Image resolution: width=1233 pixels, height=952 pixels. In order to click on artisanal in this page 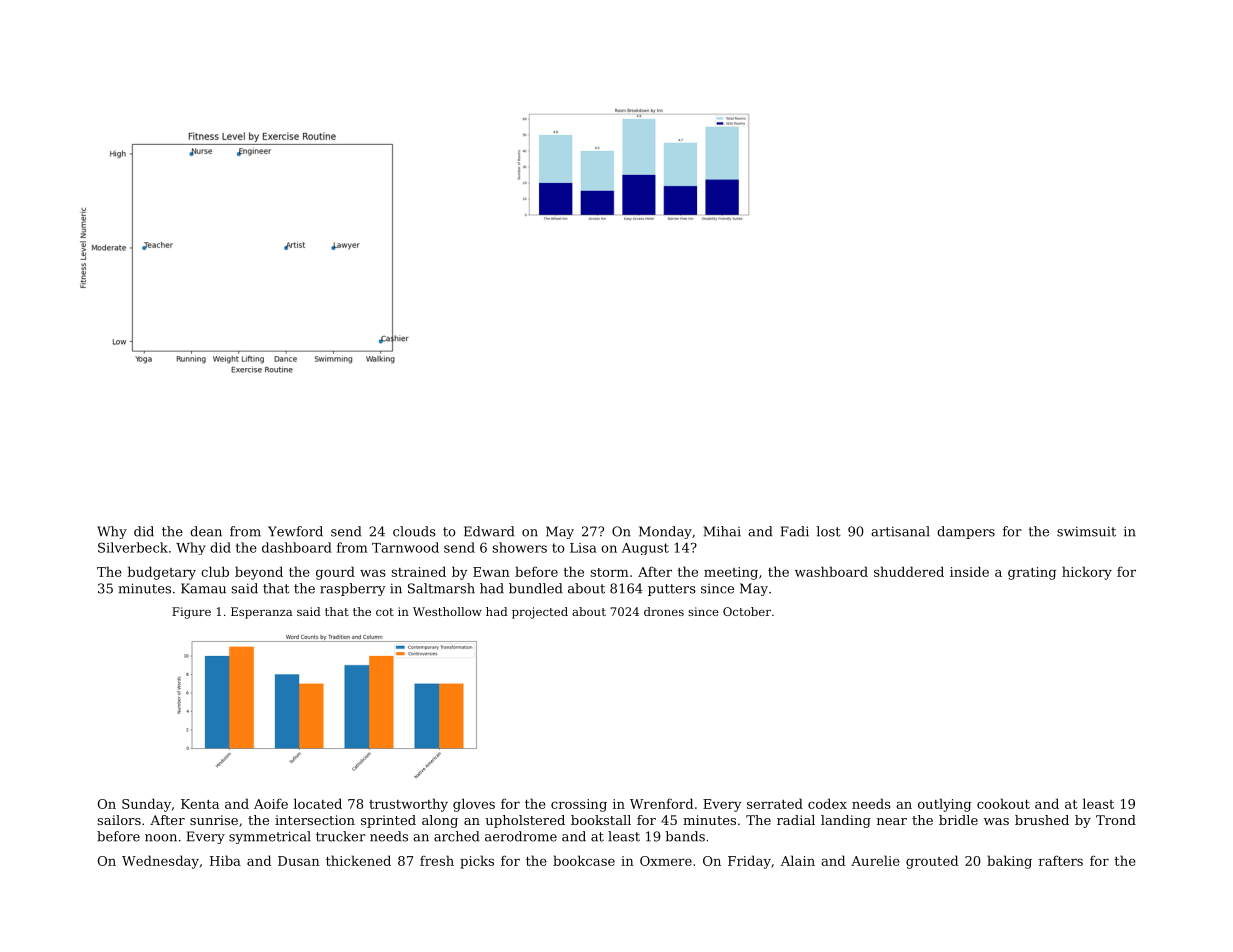, I will do `click(900, 531)`.
